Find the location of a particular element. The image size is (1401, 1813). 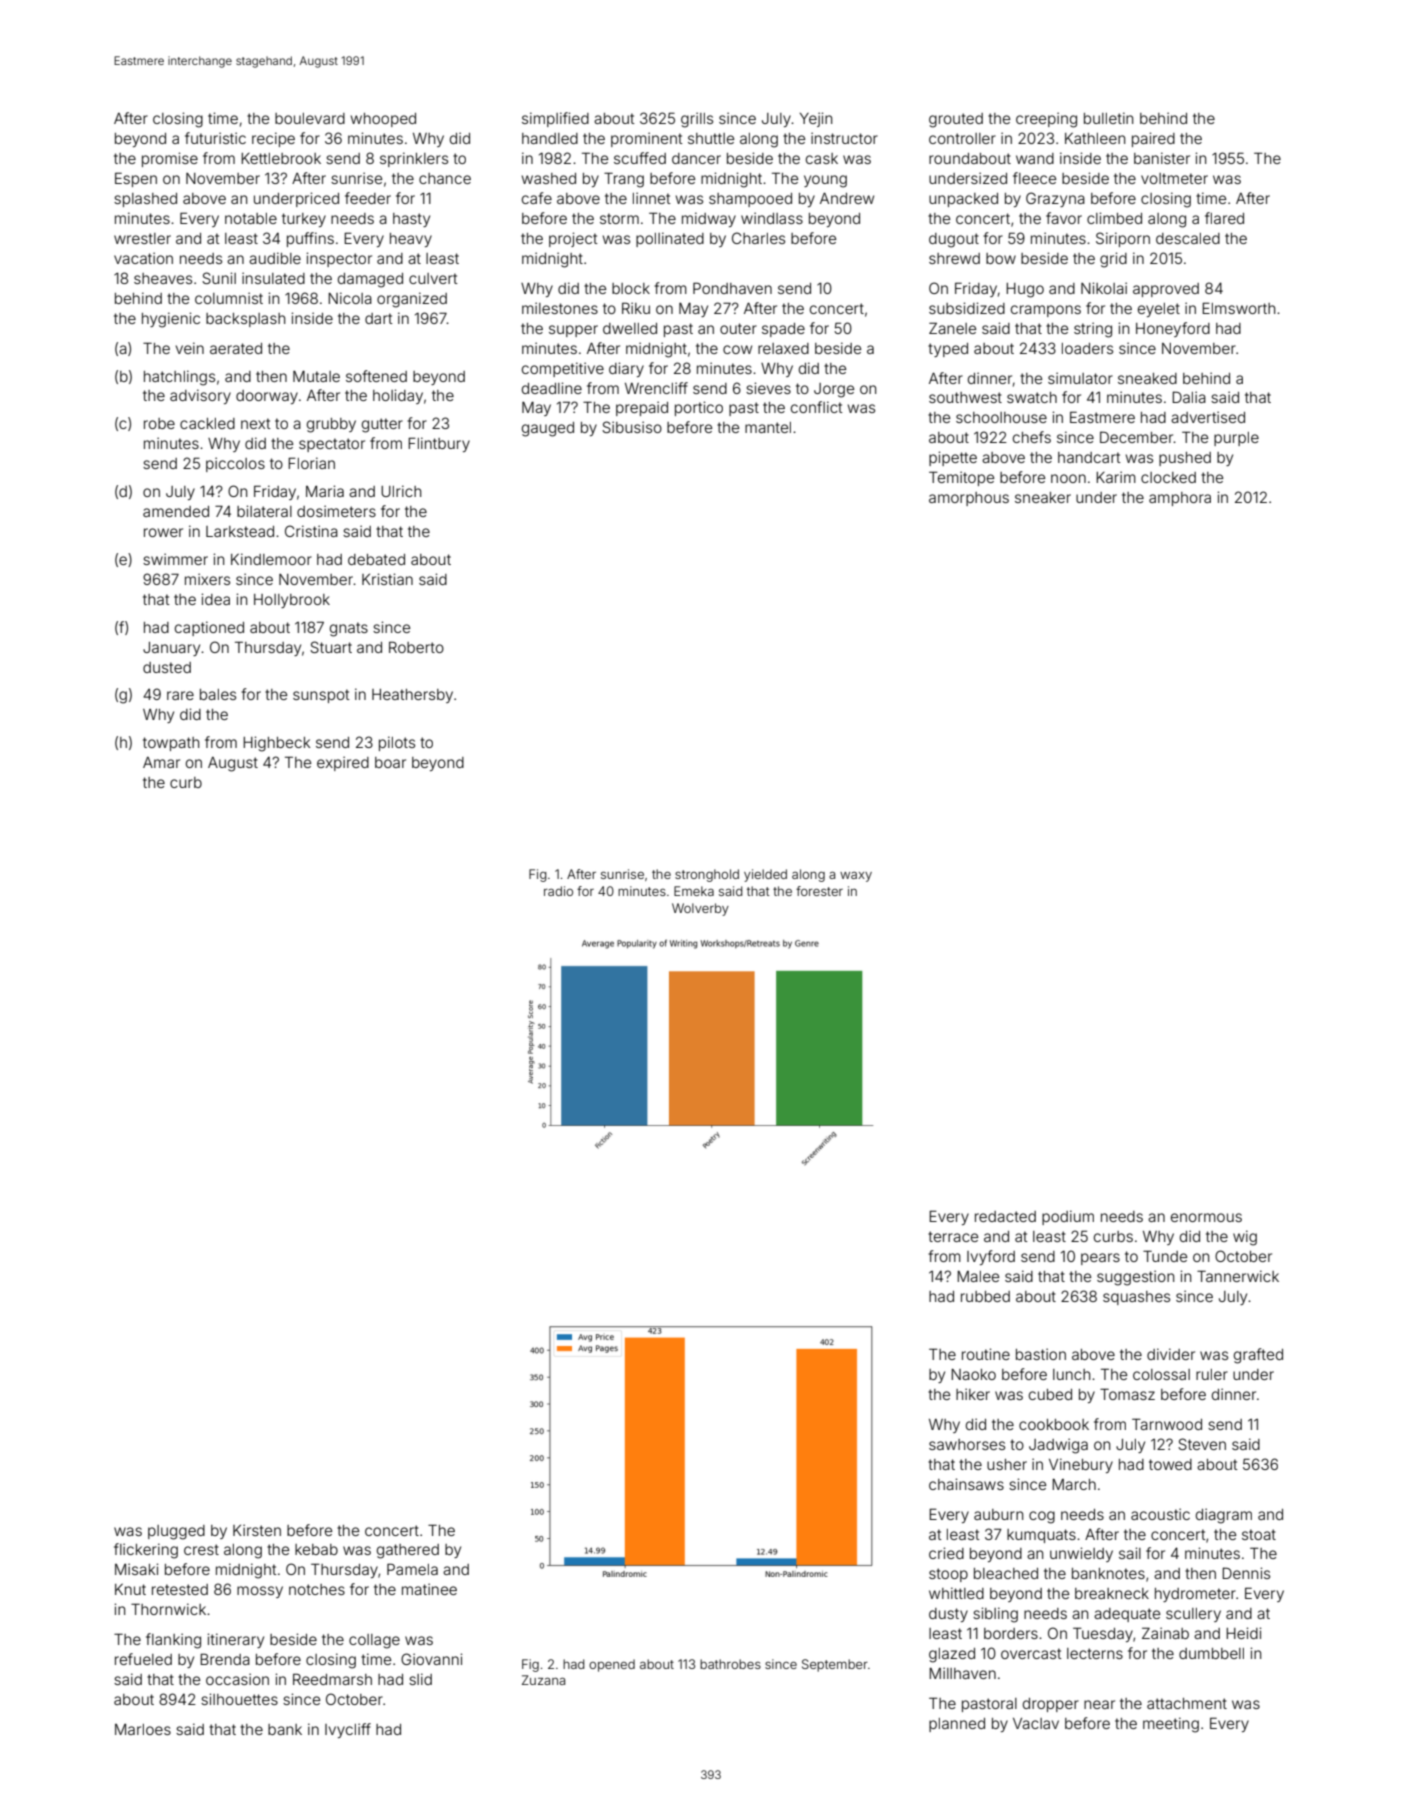

enormous is located at coordinates (1206, 1217).
